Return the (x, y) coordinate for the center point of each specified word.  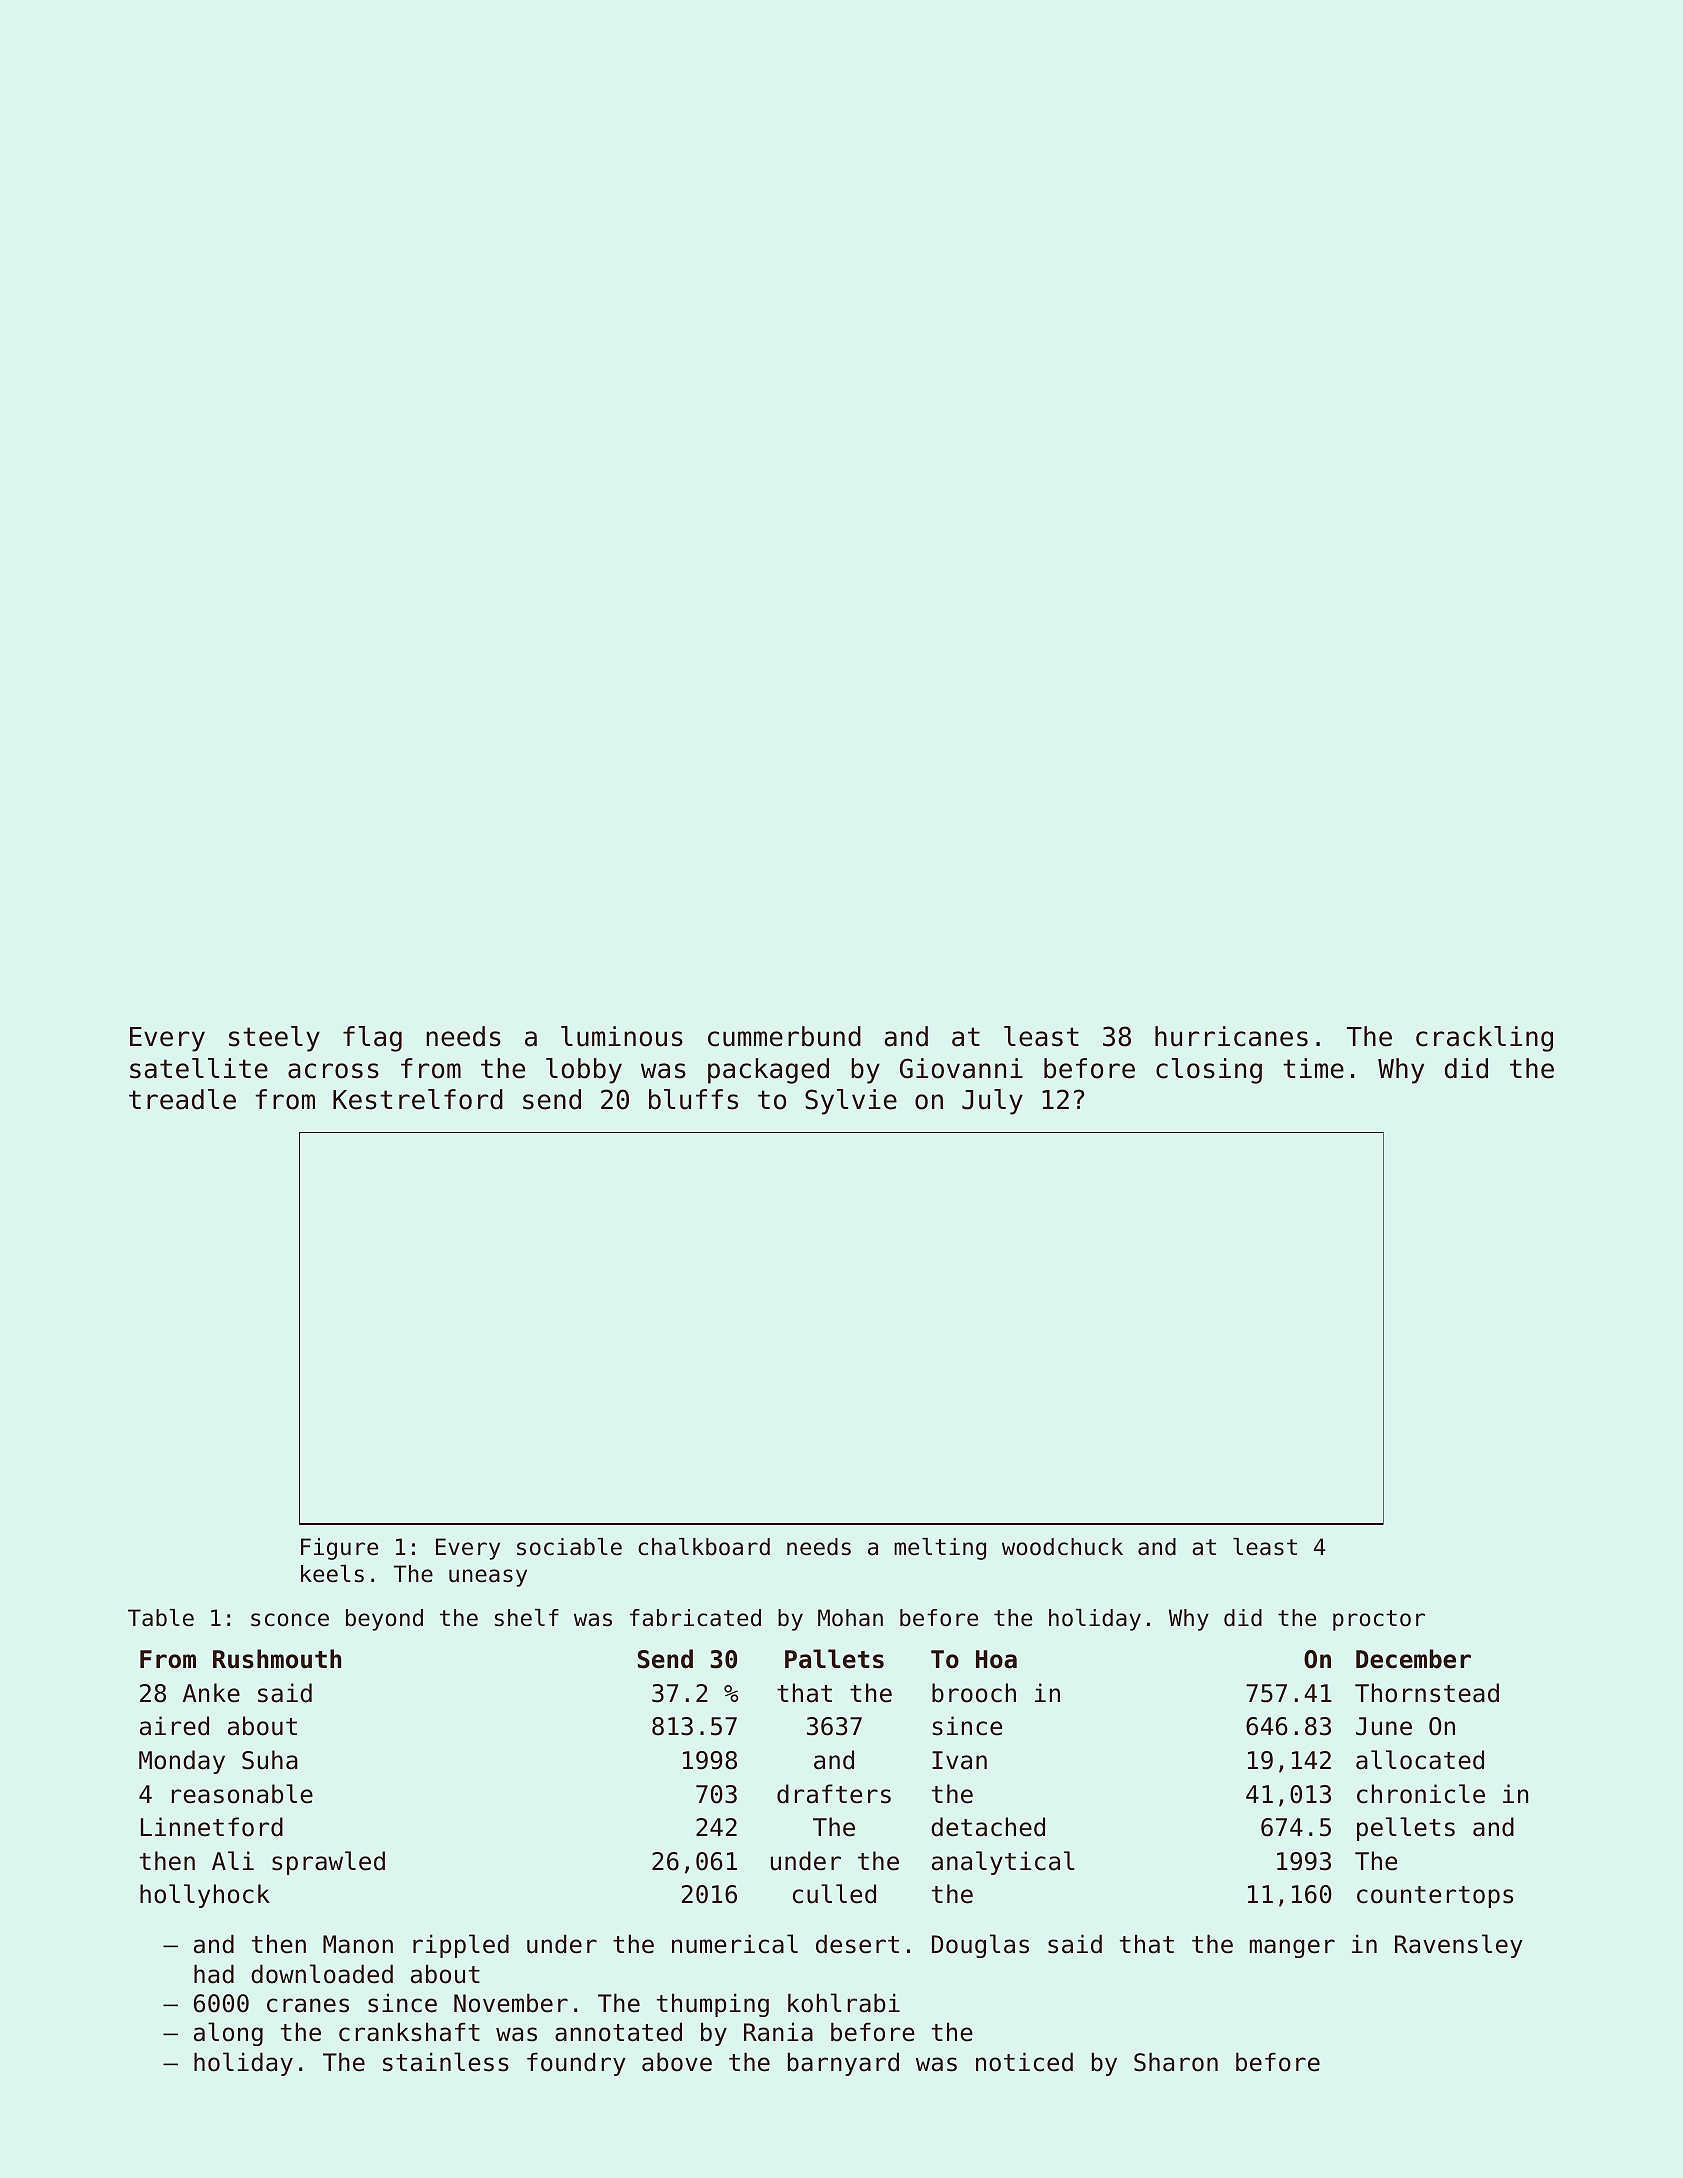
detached (988, 1827)
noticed (1024, 2062)
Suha (270, 1760)
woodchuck (1062, 1547)
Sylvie (851, 1102)
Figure (339, 1549)
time (1313, 1068)
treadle (182, 1099)
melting (940, 1549)
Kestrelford (418, 1099)
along (228, 2034)
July (992, 1102)
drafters (834, 1794)
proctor (1379, 1620)
